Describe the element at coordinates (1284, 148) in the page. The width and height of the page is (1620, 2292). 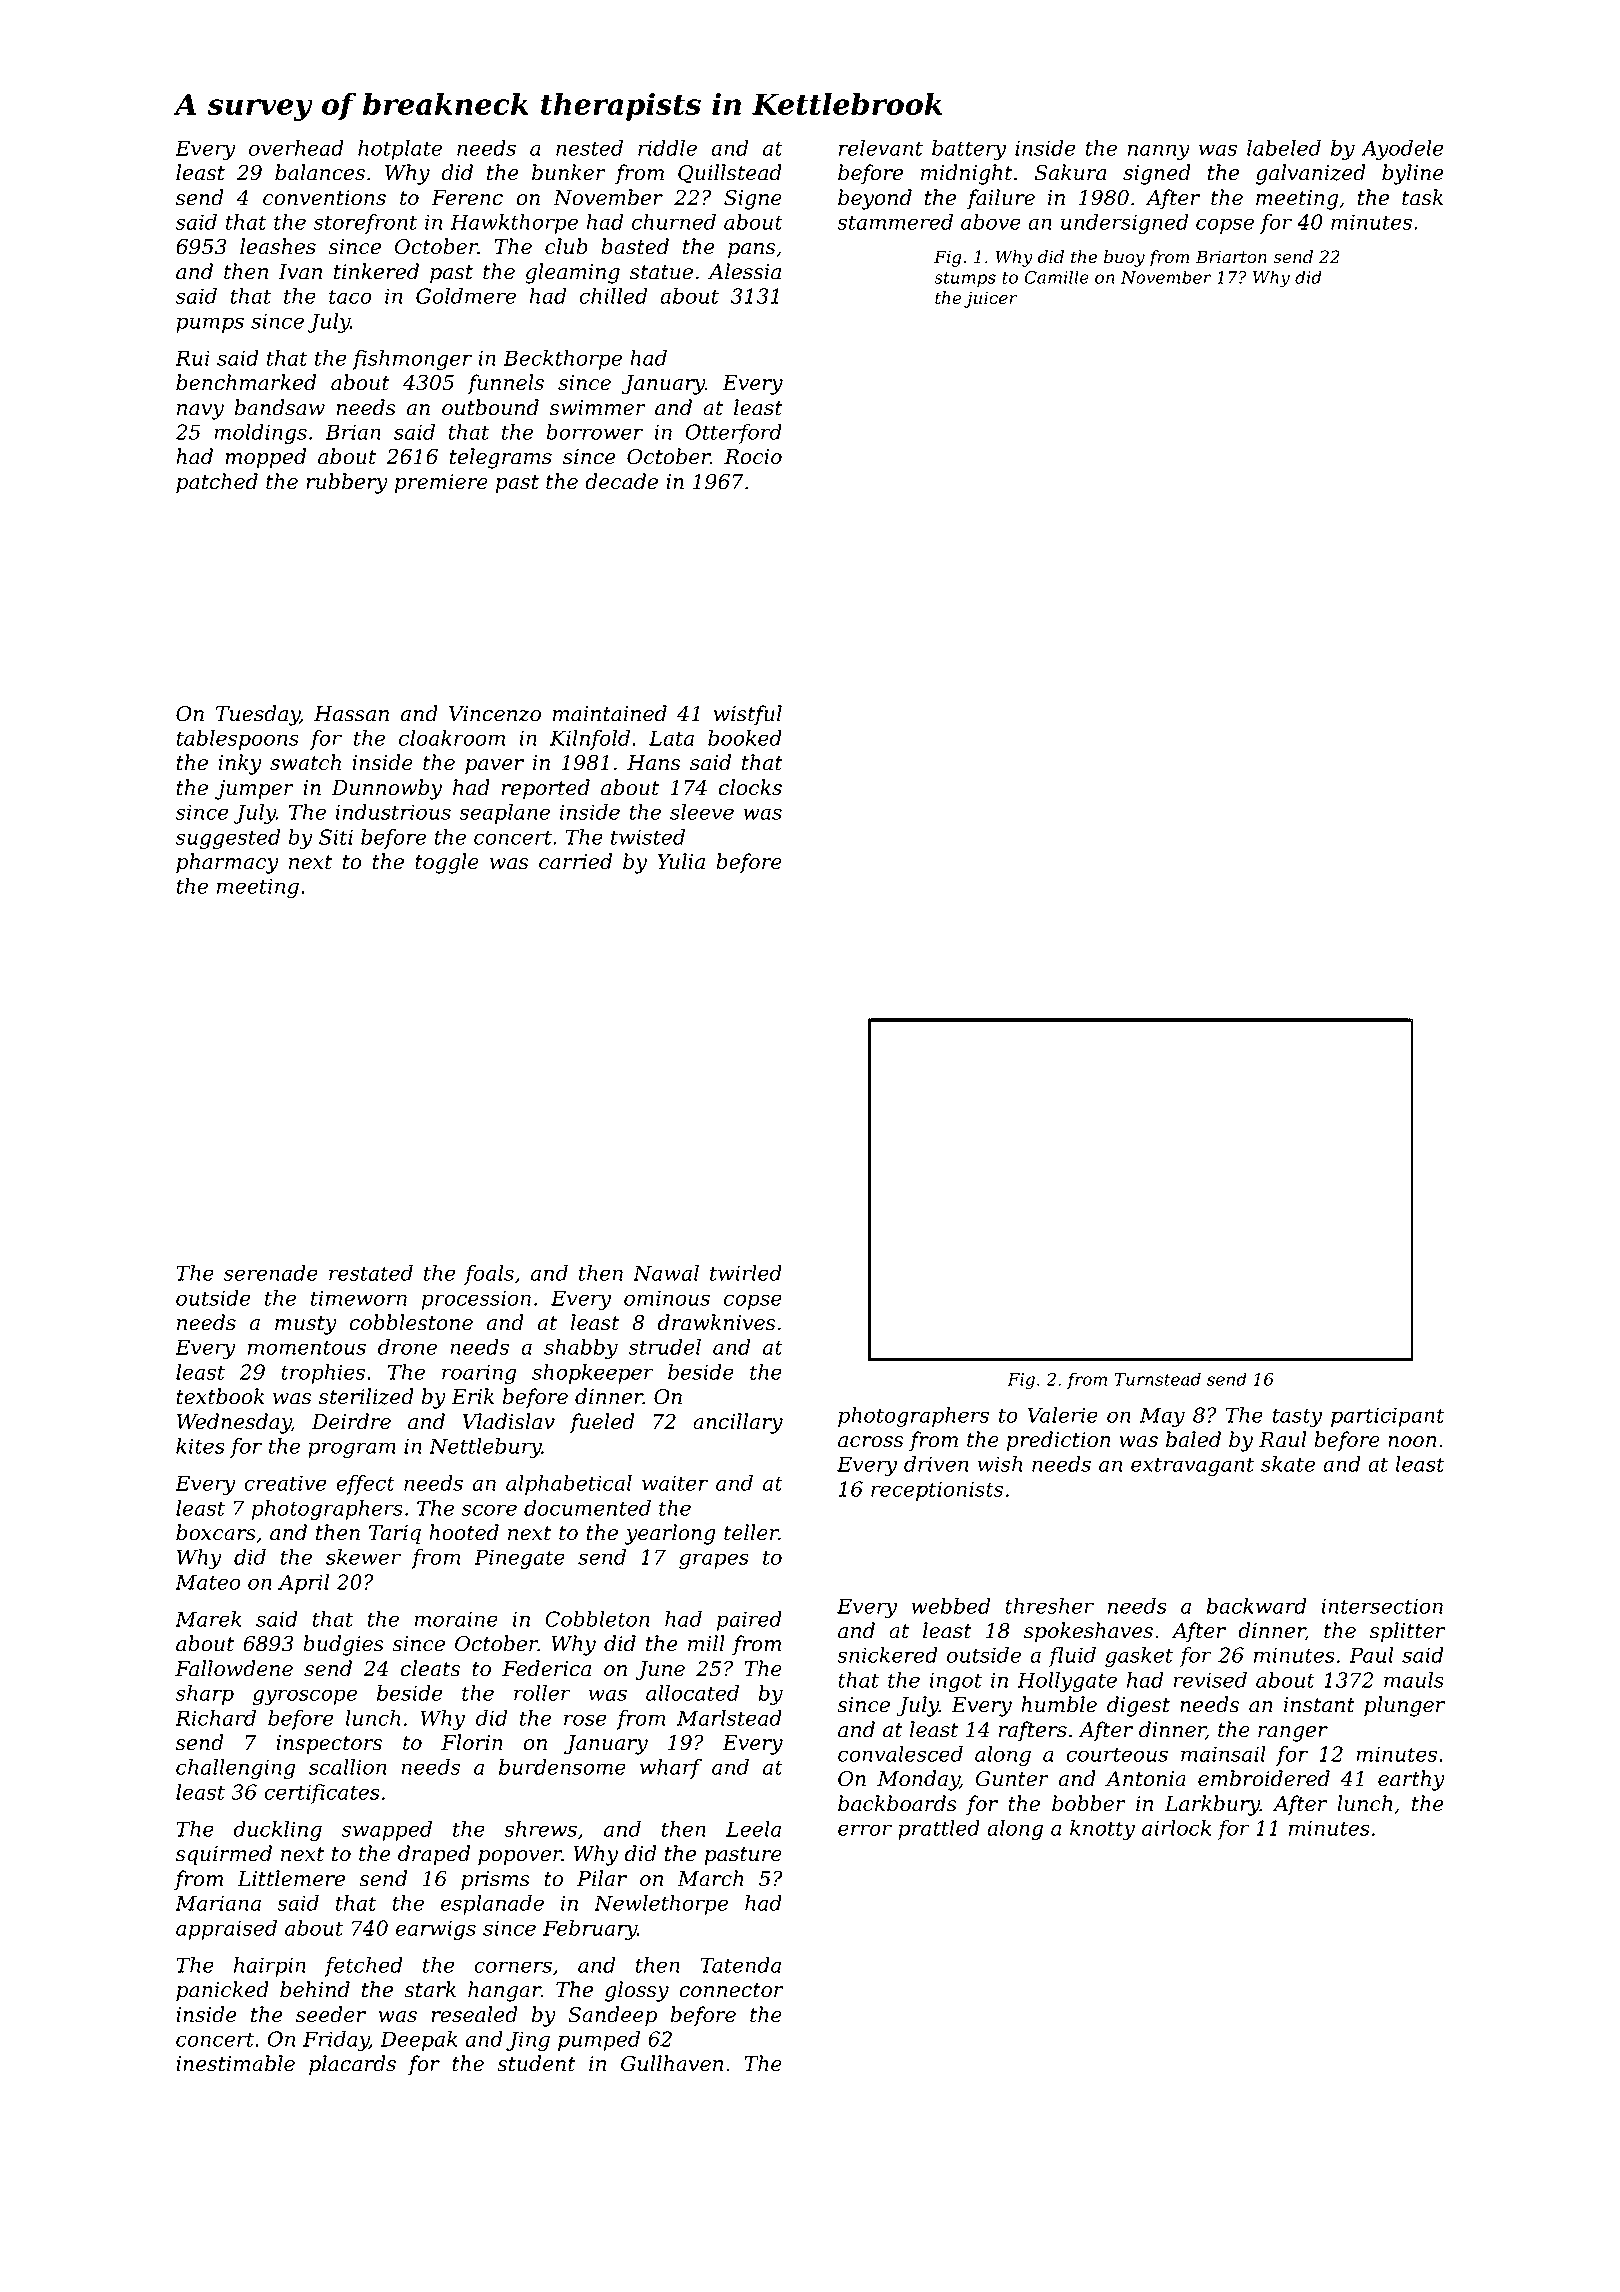
I see `labeled` at that location.
